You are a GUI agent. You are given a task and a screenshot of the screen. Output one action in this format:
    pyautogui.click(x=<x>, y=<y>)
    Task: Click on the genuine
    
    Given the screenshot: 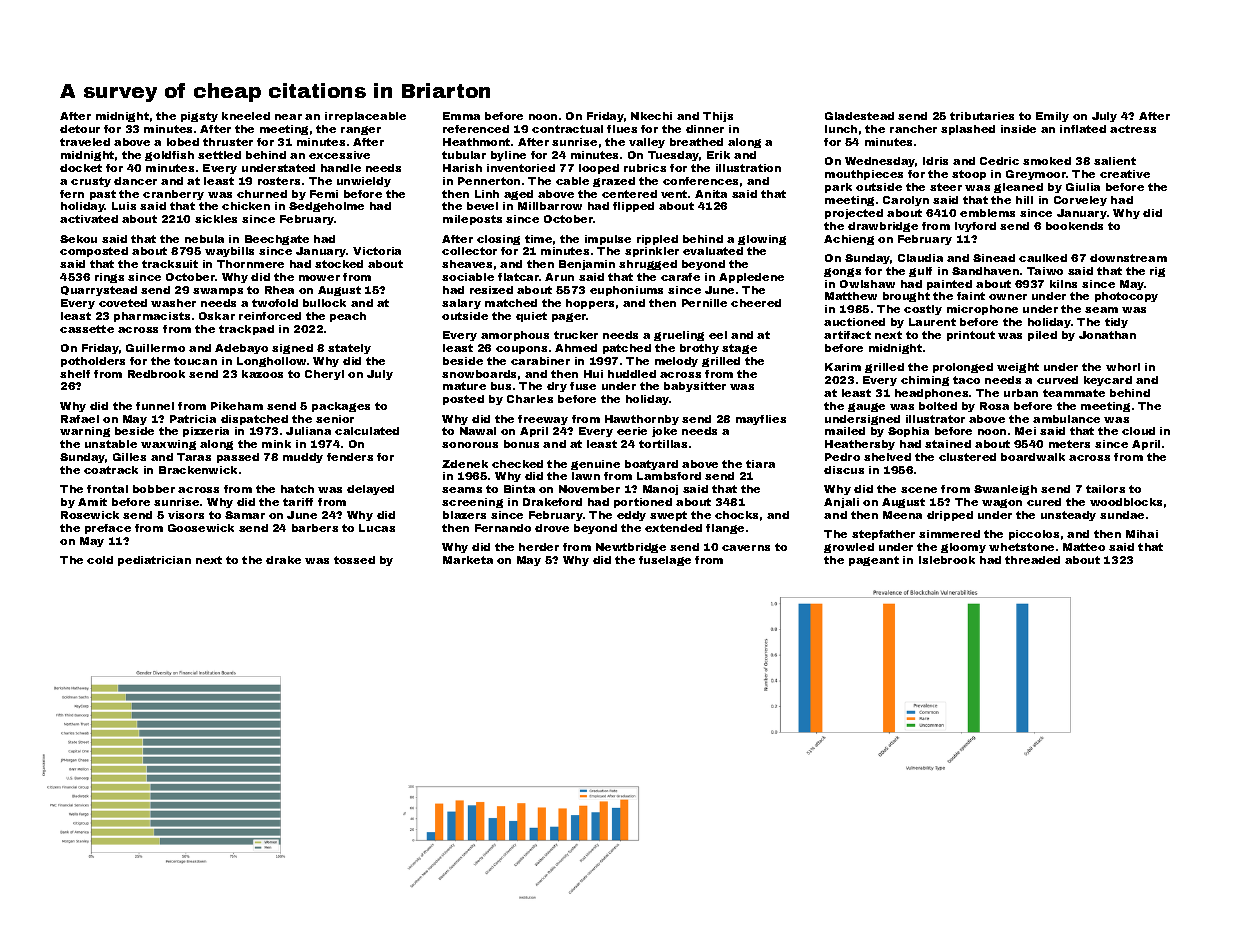 What is the action you would take?
    pyautogui.click(x=595, y=465)
